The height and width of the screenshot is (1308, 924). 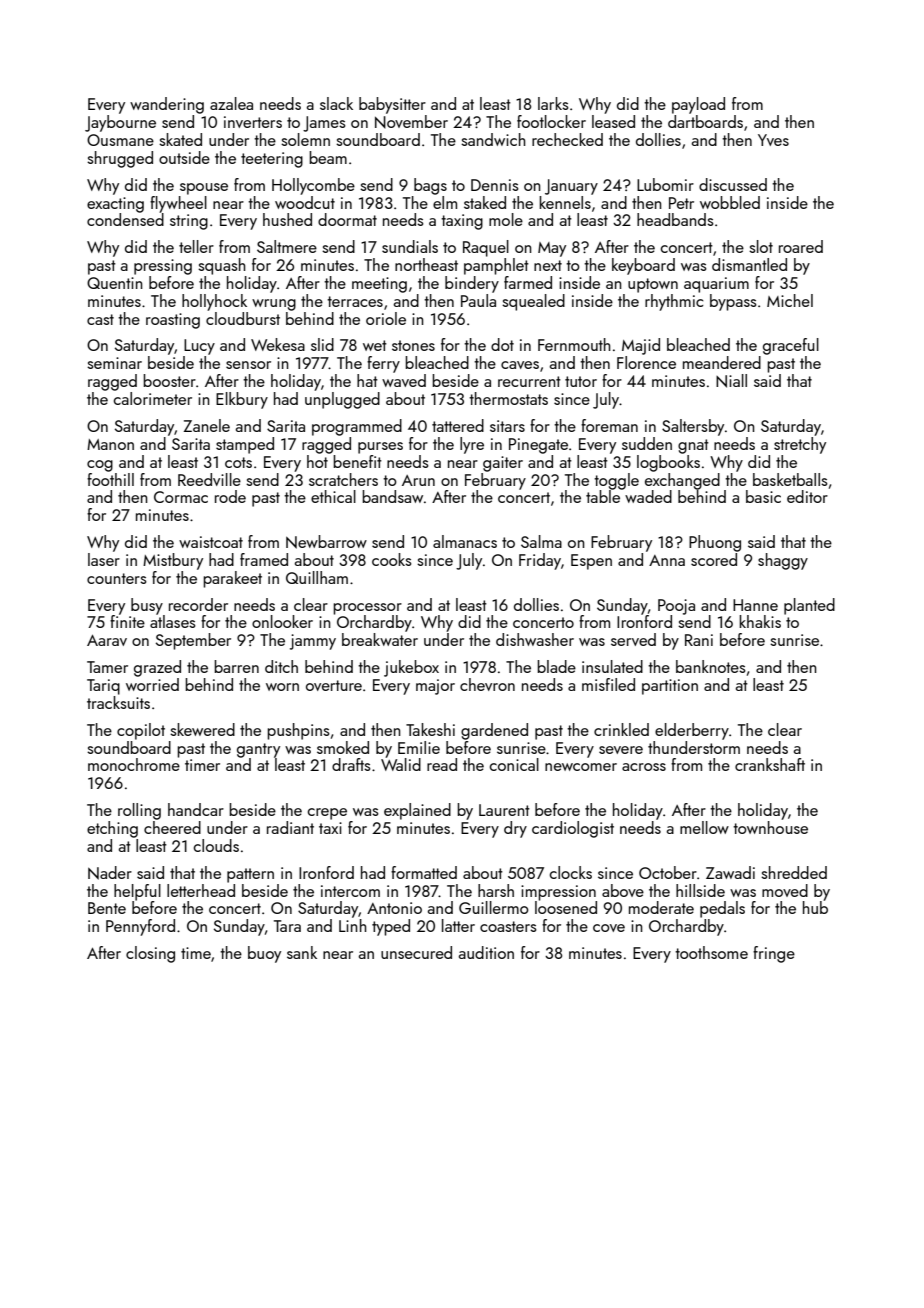 I want to click on harsh, so click(x=496, y=890).
